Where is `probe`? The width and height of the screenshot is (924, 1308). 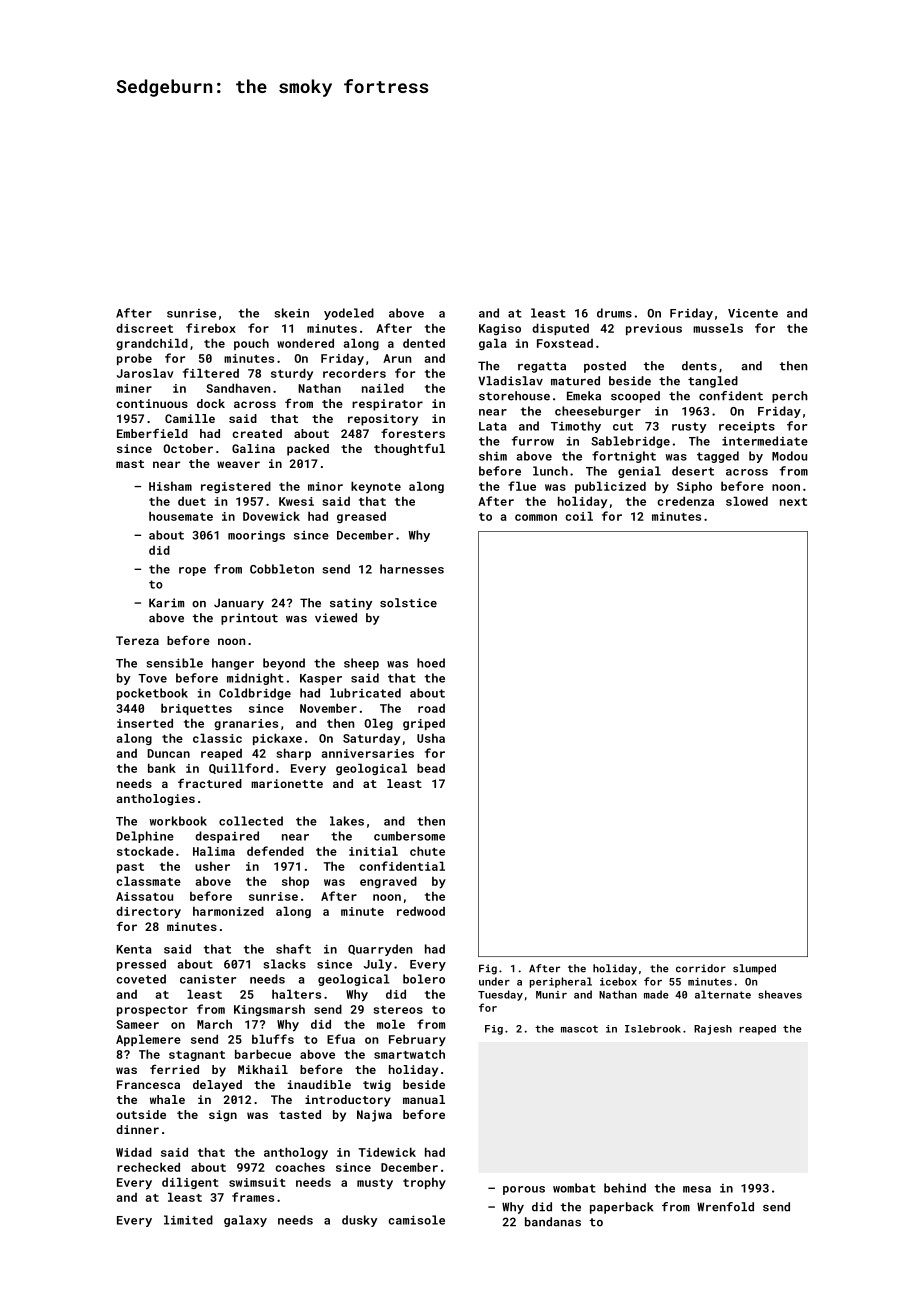
probe is located at coordinates (134, 359).
